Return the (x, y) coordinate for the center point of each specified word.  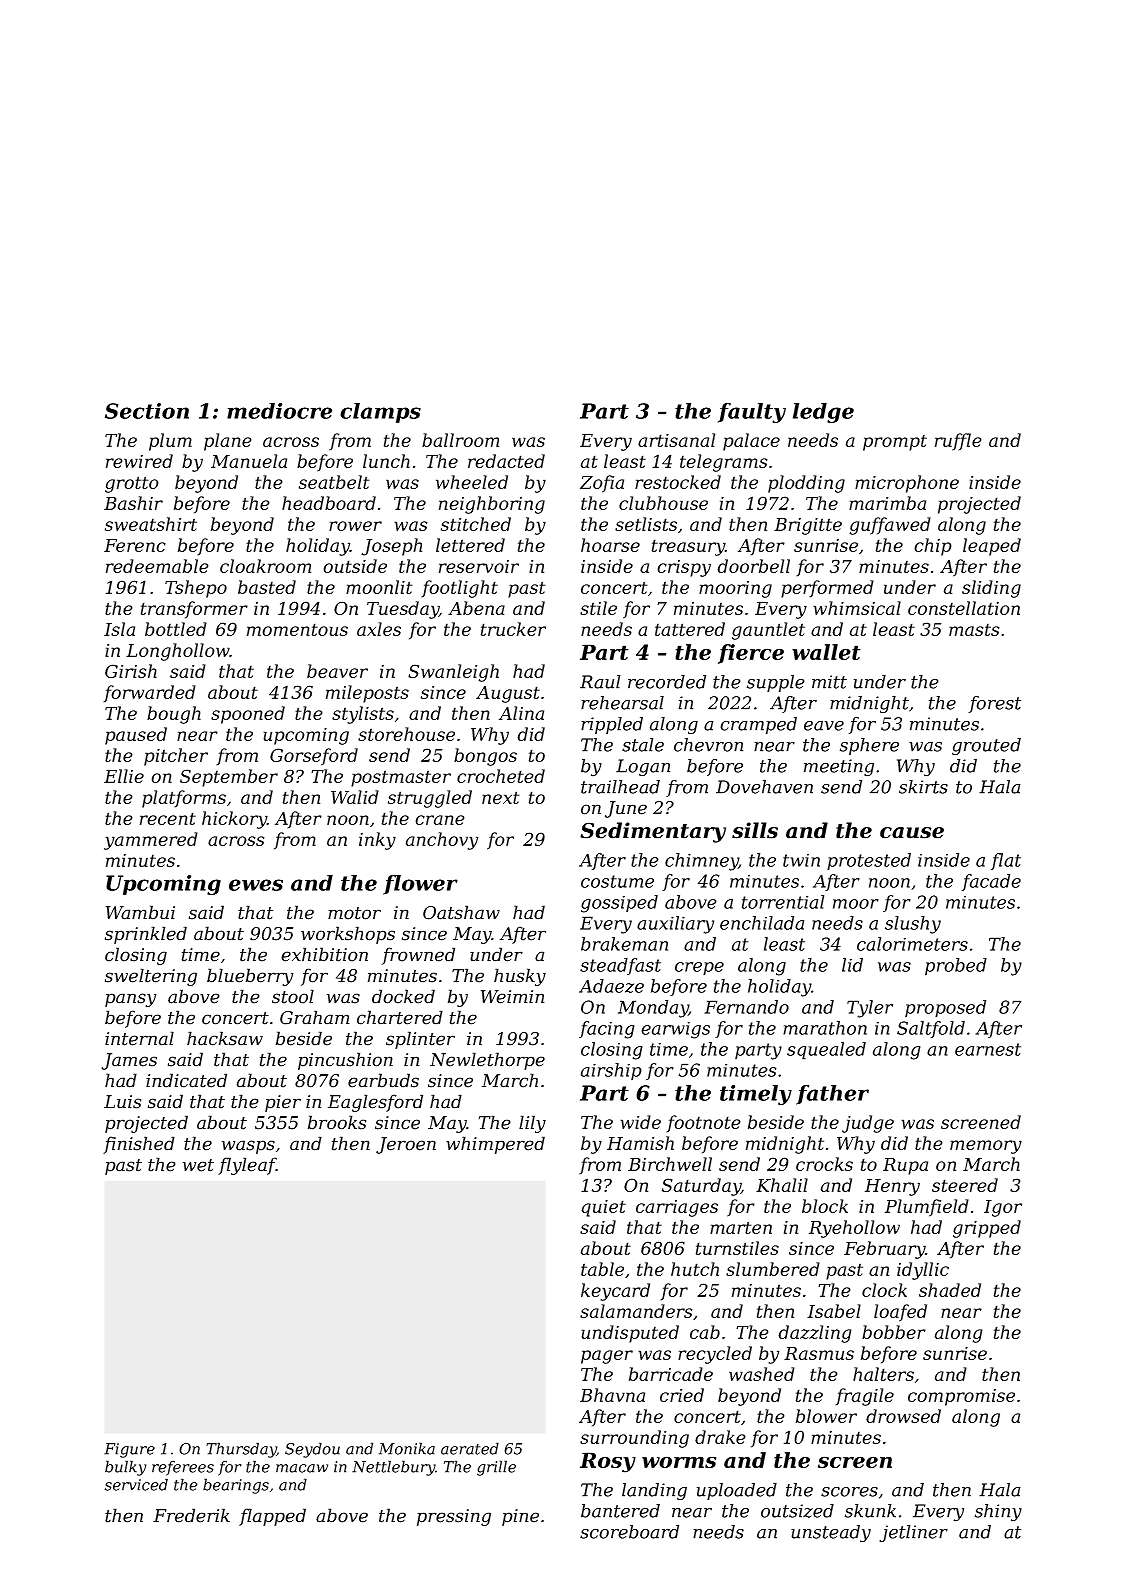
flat (1006, 861)
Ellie (124, 776)
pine (520, 1517)
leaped (992, 547)
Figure (129, 1450)
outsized (797, 1511)
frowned (418, 956)
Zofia (602, 484)
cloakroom (265, 566)
